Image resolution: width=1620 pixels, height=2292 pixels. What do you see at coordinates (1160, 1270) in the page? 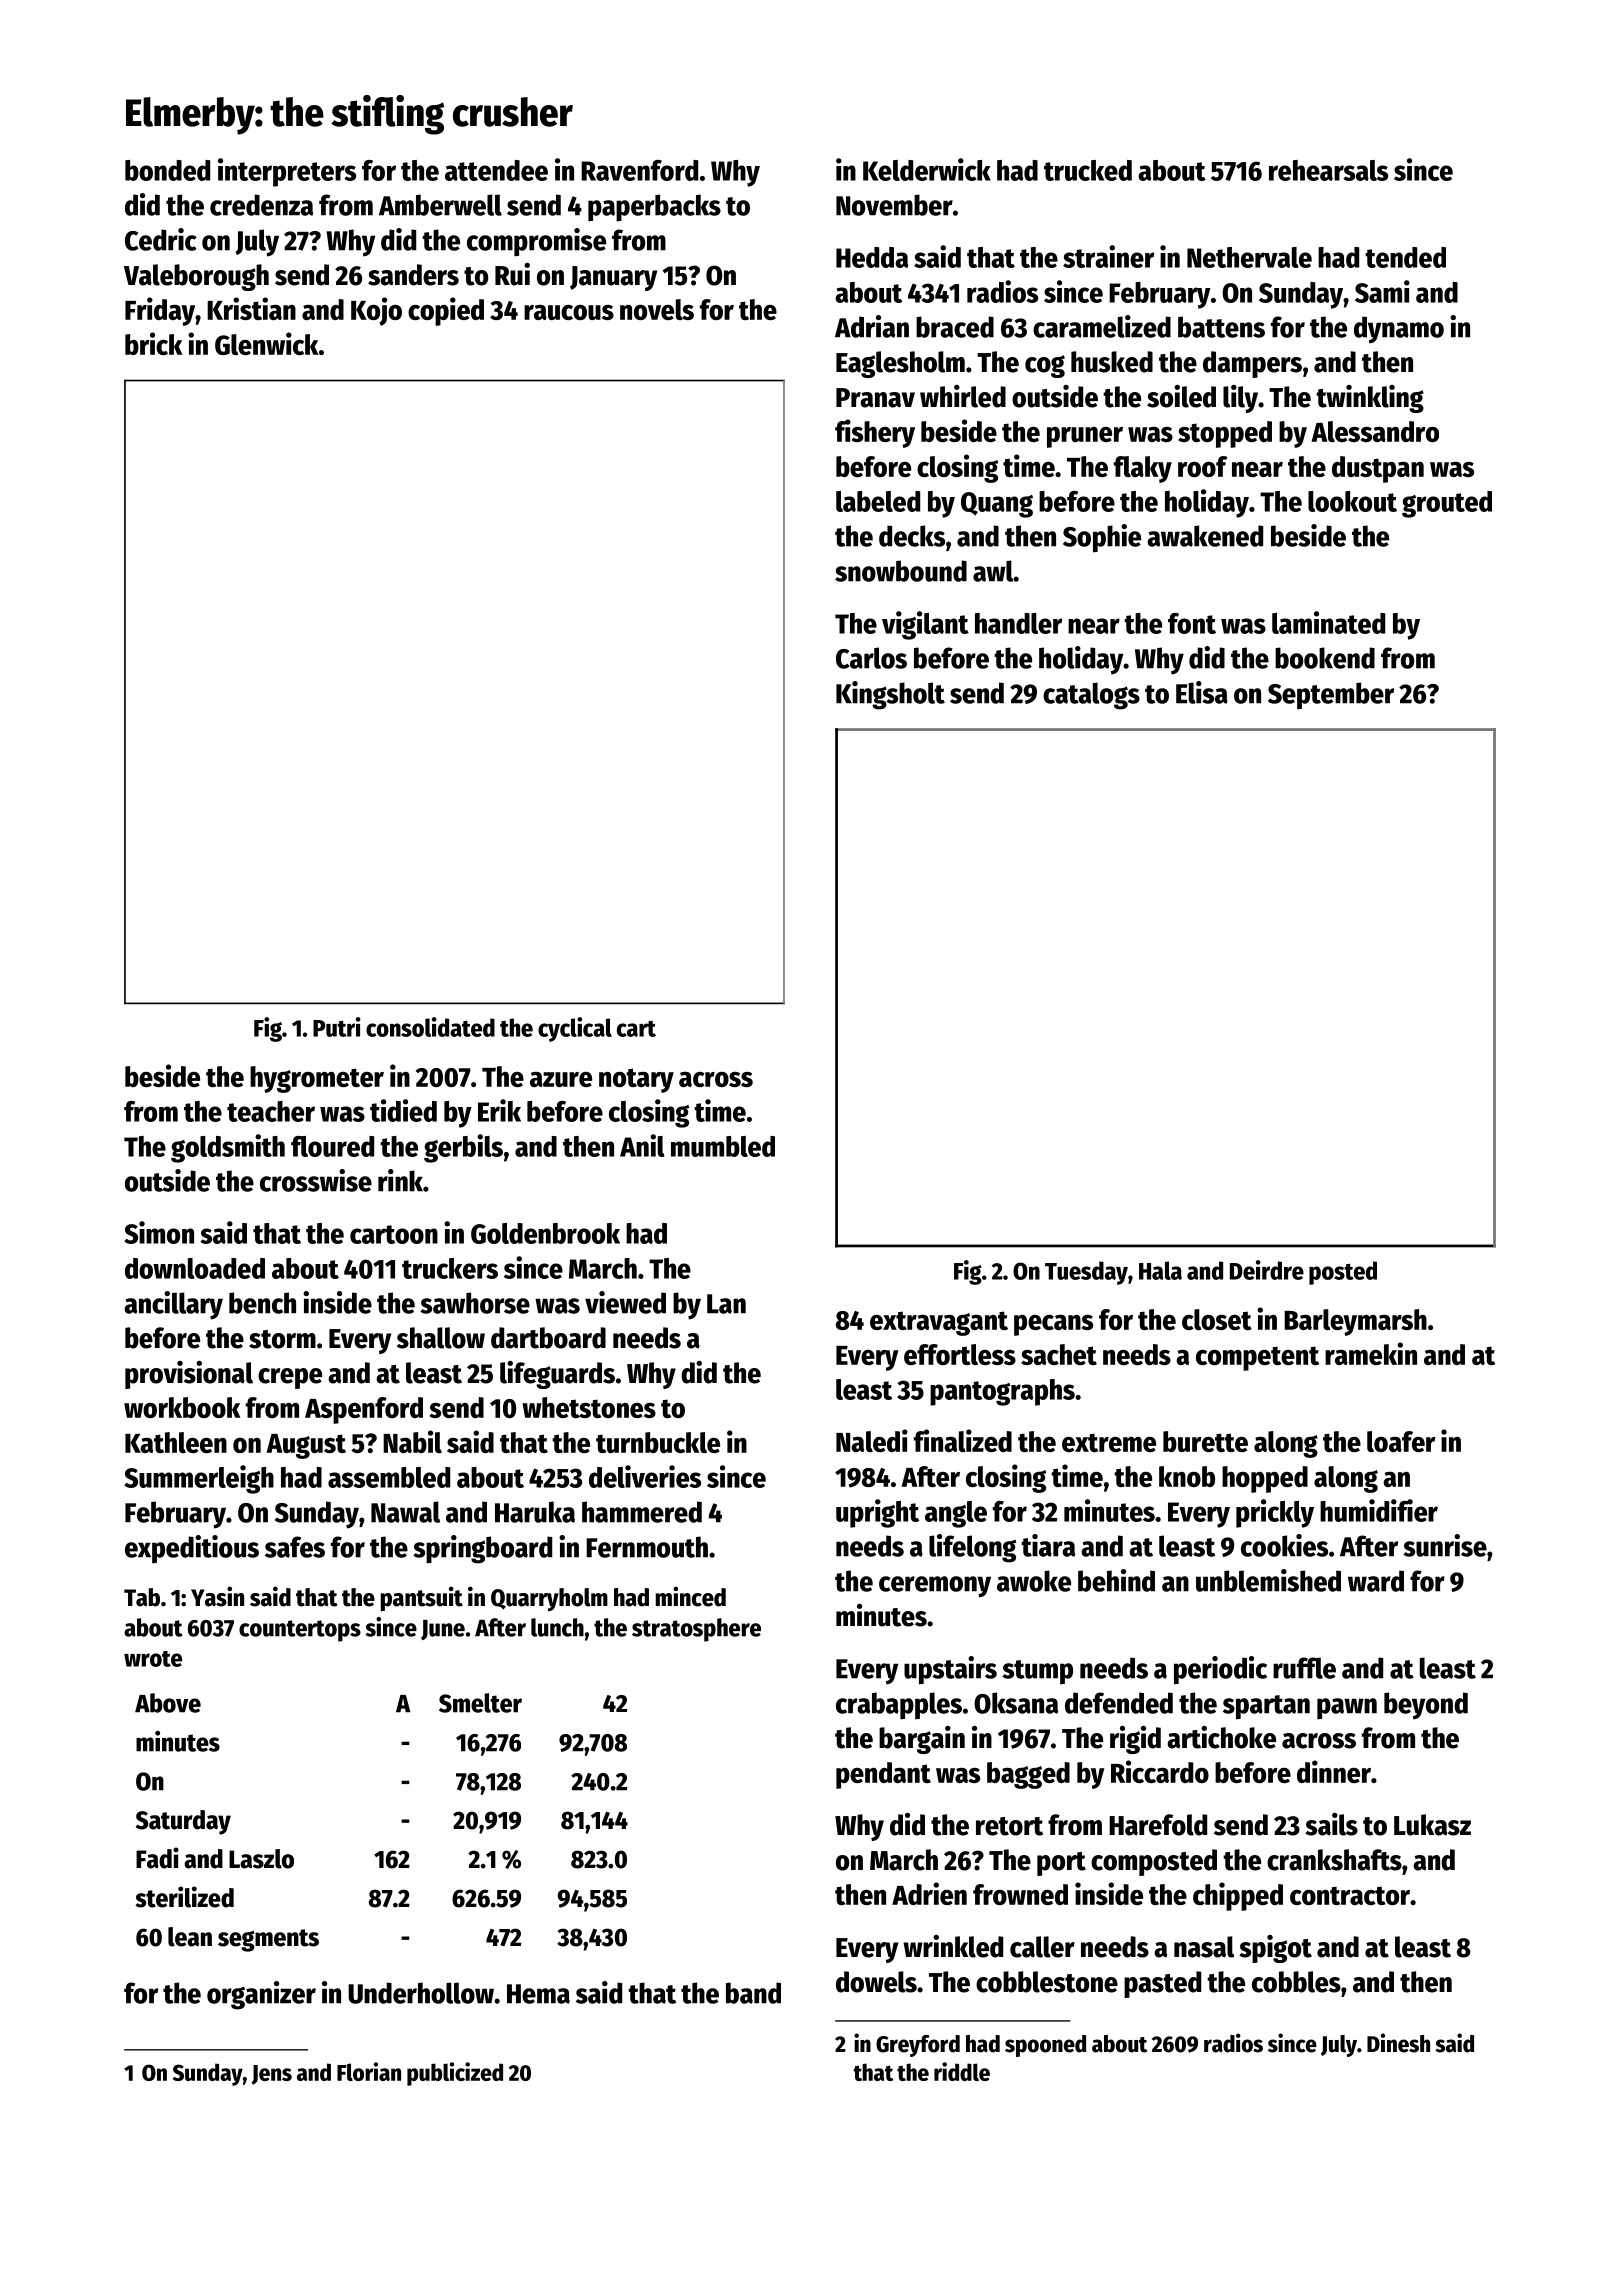
I see `Hala` at bounding box center [1160, 1270].
